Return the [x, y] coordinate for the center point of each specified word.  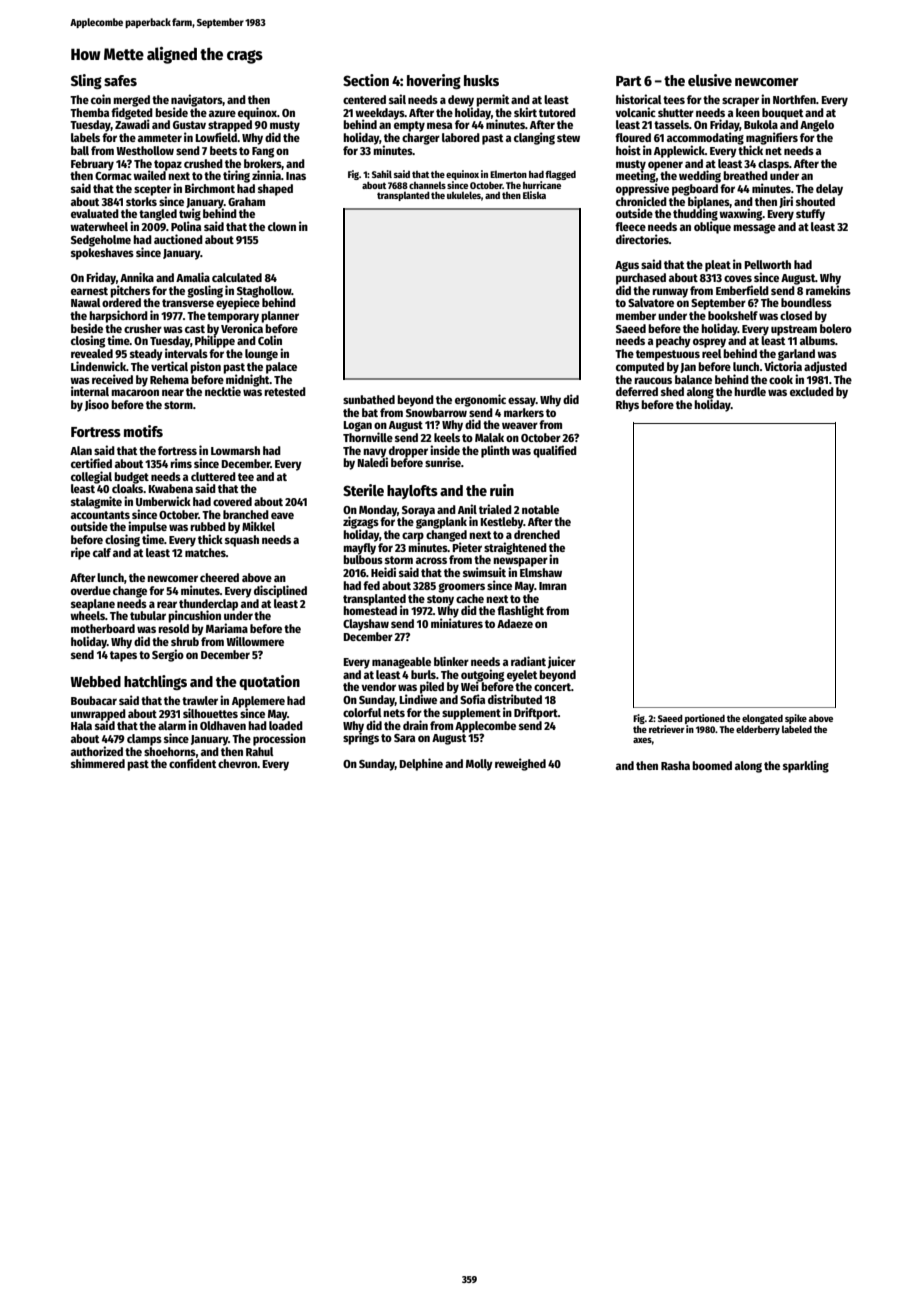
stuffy [810, 215]
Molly [479, 765]
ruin [502, 490]
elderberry [758, 730]
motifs [143, 431]
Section [366, 80]
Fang [263, 152]
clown [282, 226]
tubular [148, 615]
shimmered [98, 763]
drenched [537, 534]
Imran [553, 586]
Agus [627, 266]
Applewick [679, 151]
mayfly [359, 549]
